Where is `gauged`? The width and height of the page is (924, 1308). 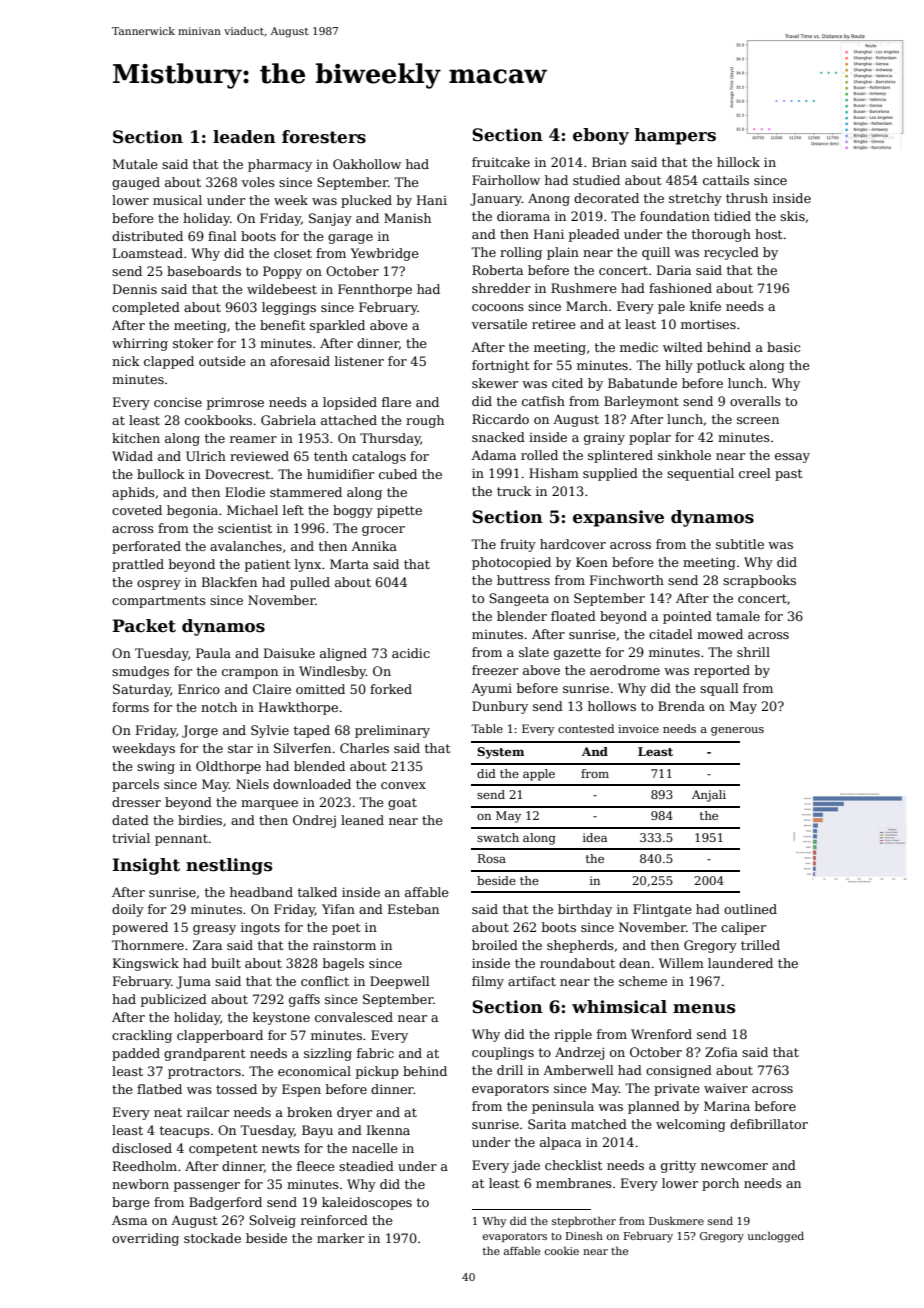
gauged is located at coordinates (136, 183).
